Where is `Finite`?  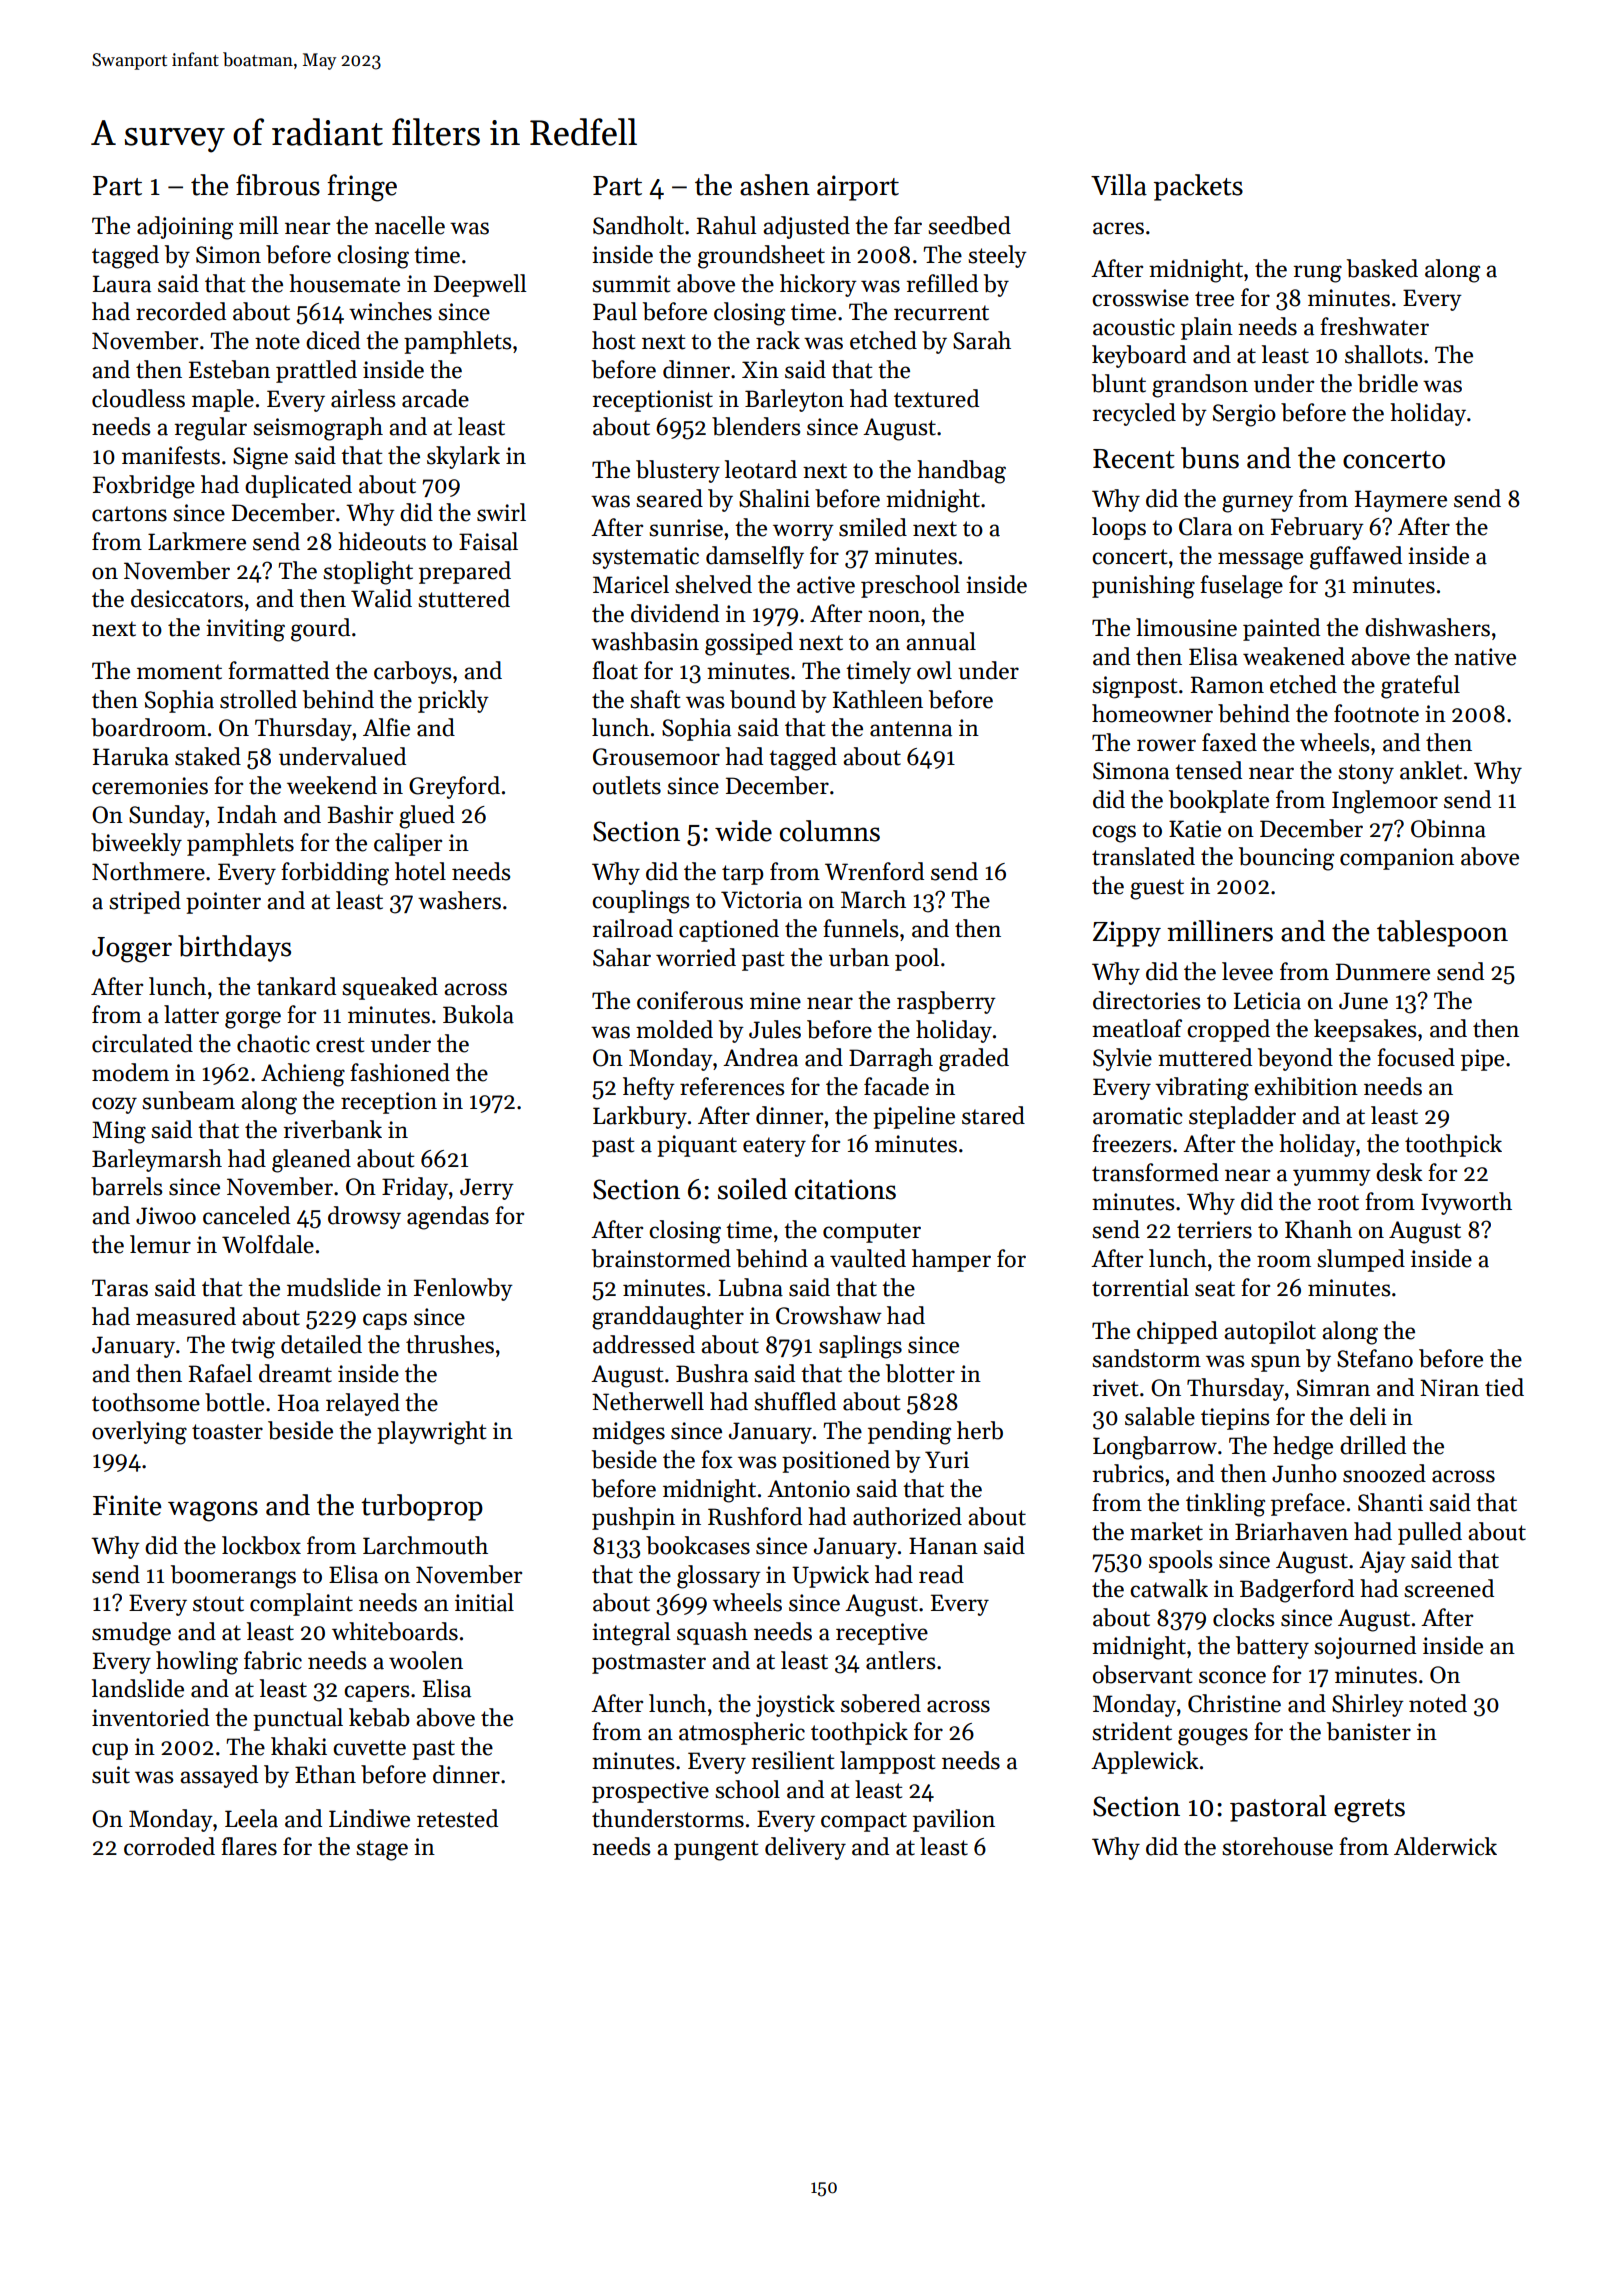 Finite is located at coordinates (127, 1505).
